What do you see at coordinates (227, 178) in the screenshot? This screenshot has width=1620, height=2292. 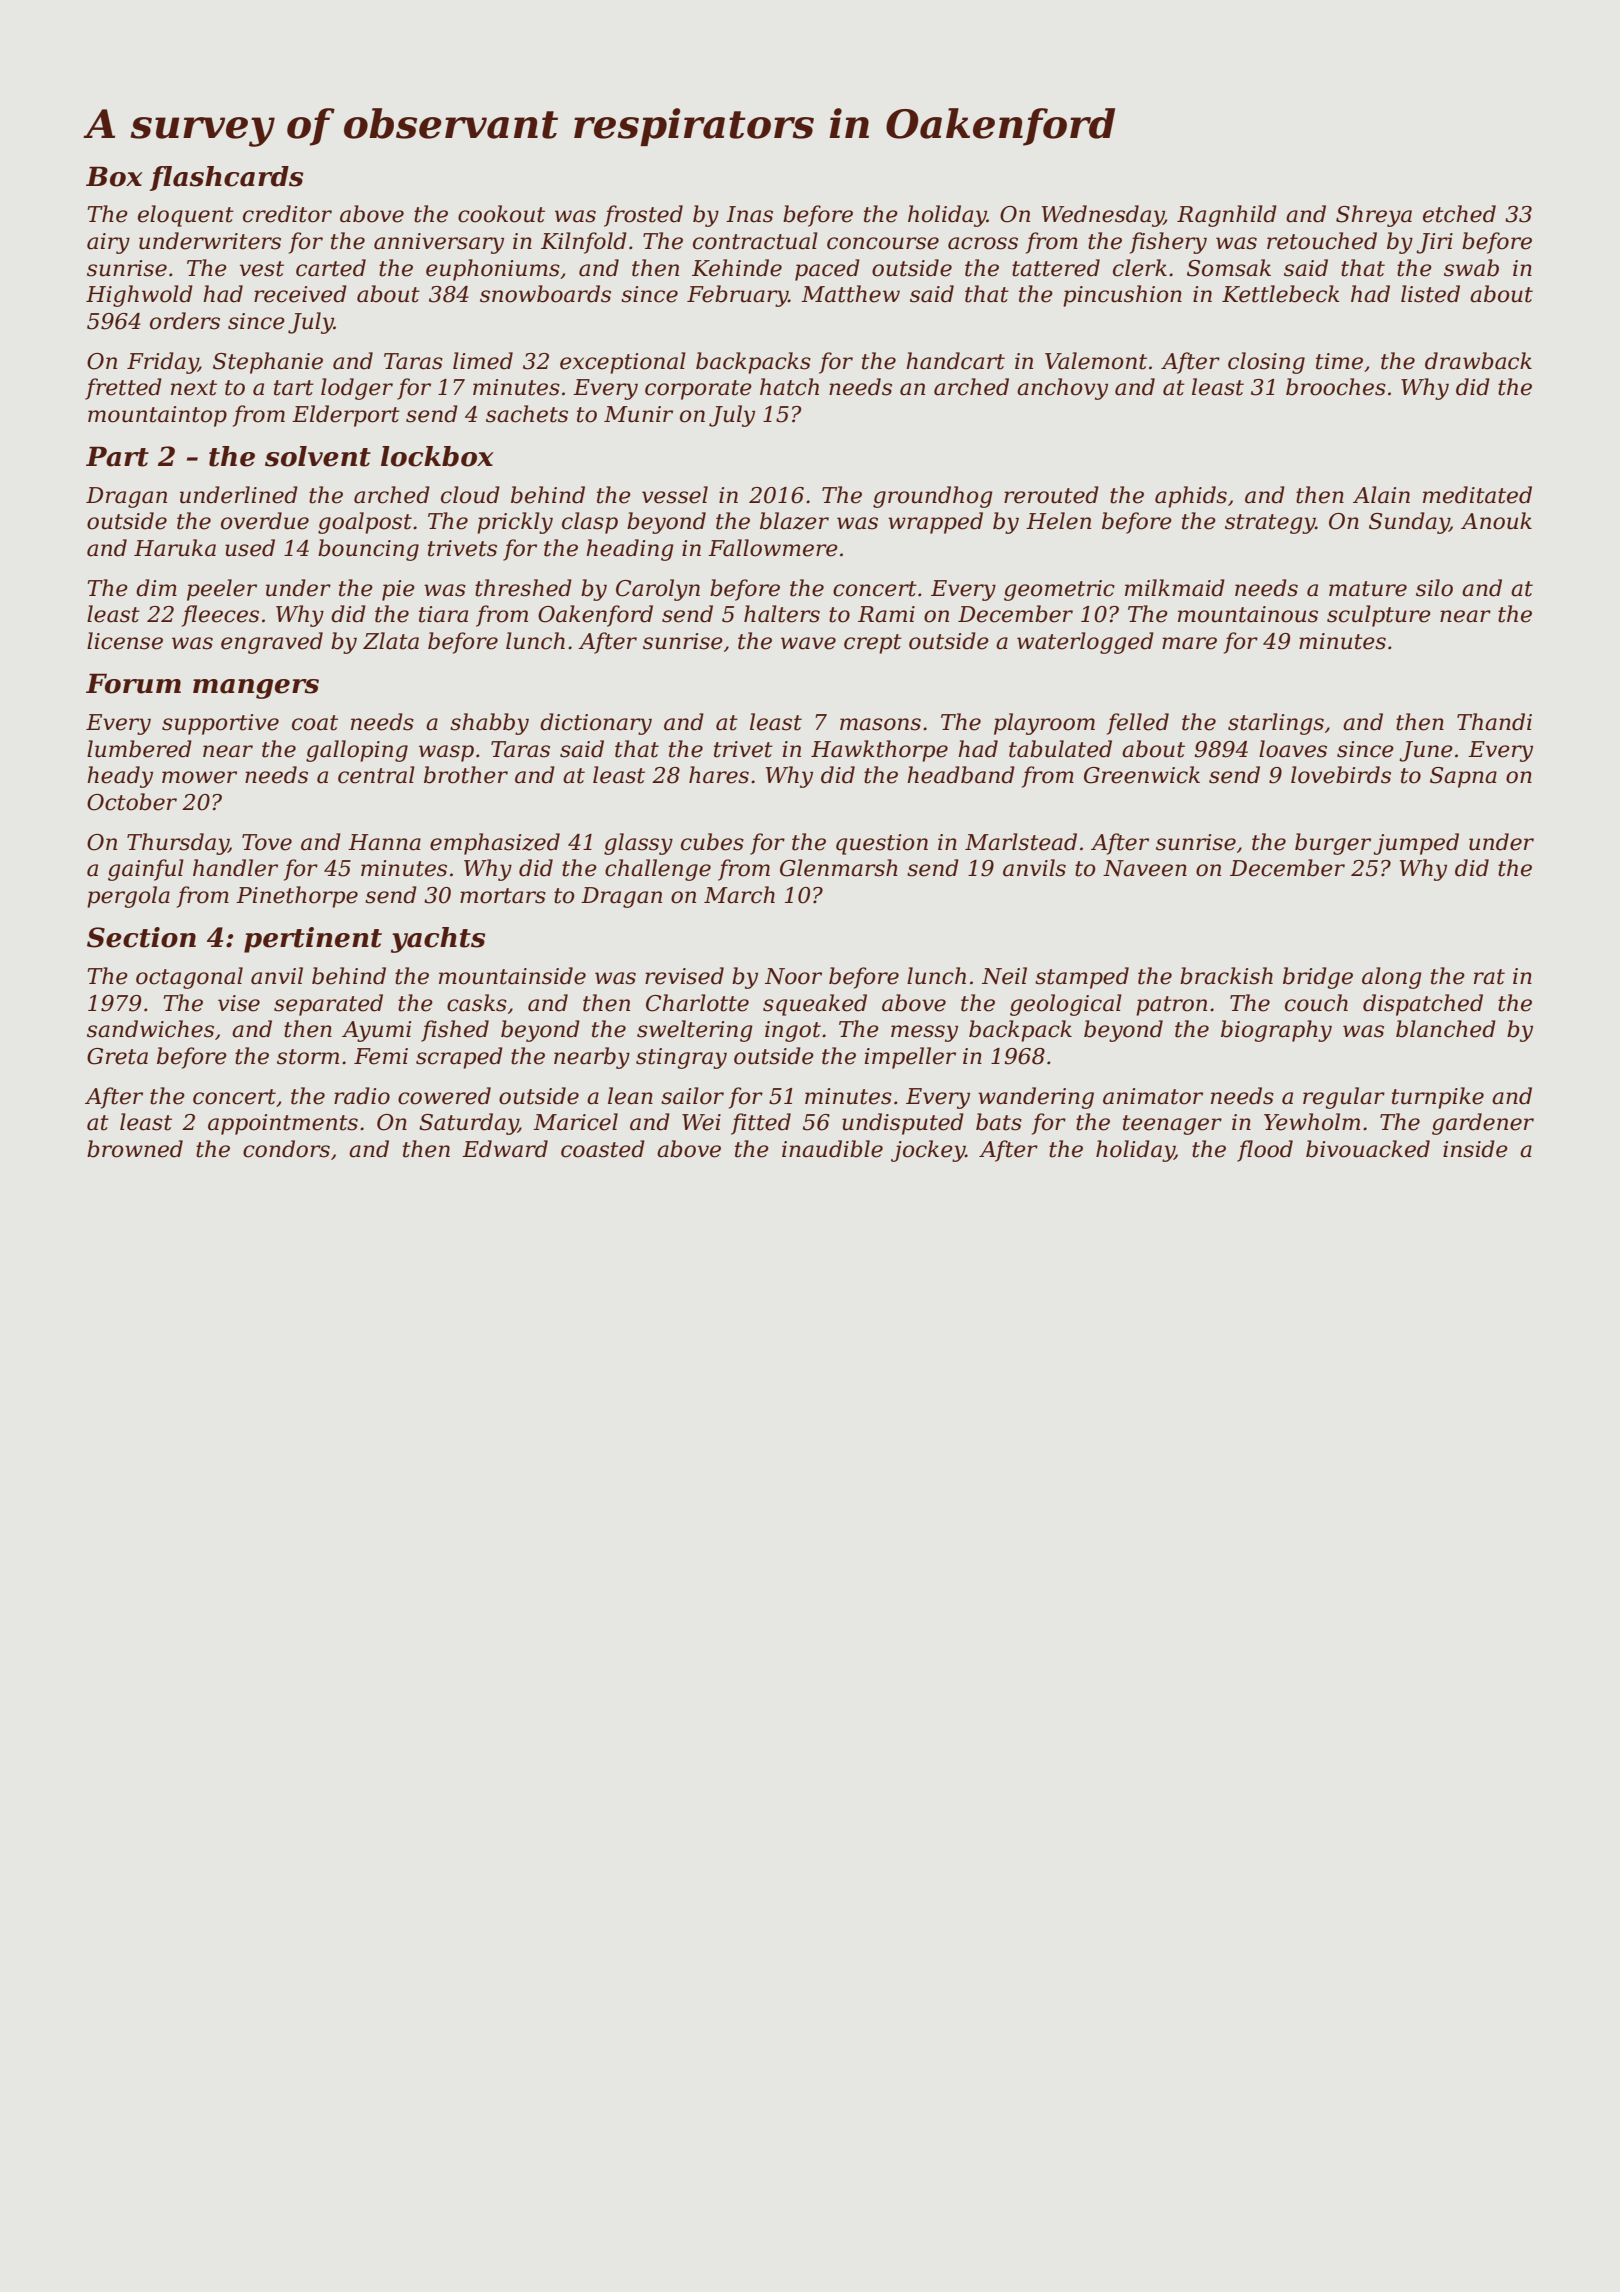 I see `flashcards` at bounding box center [227, 178].
